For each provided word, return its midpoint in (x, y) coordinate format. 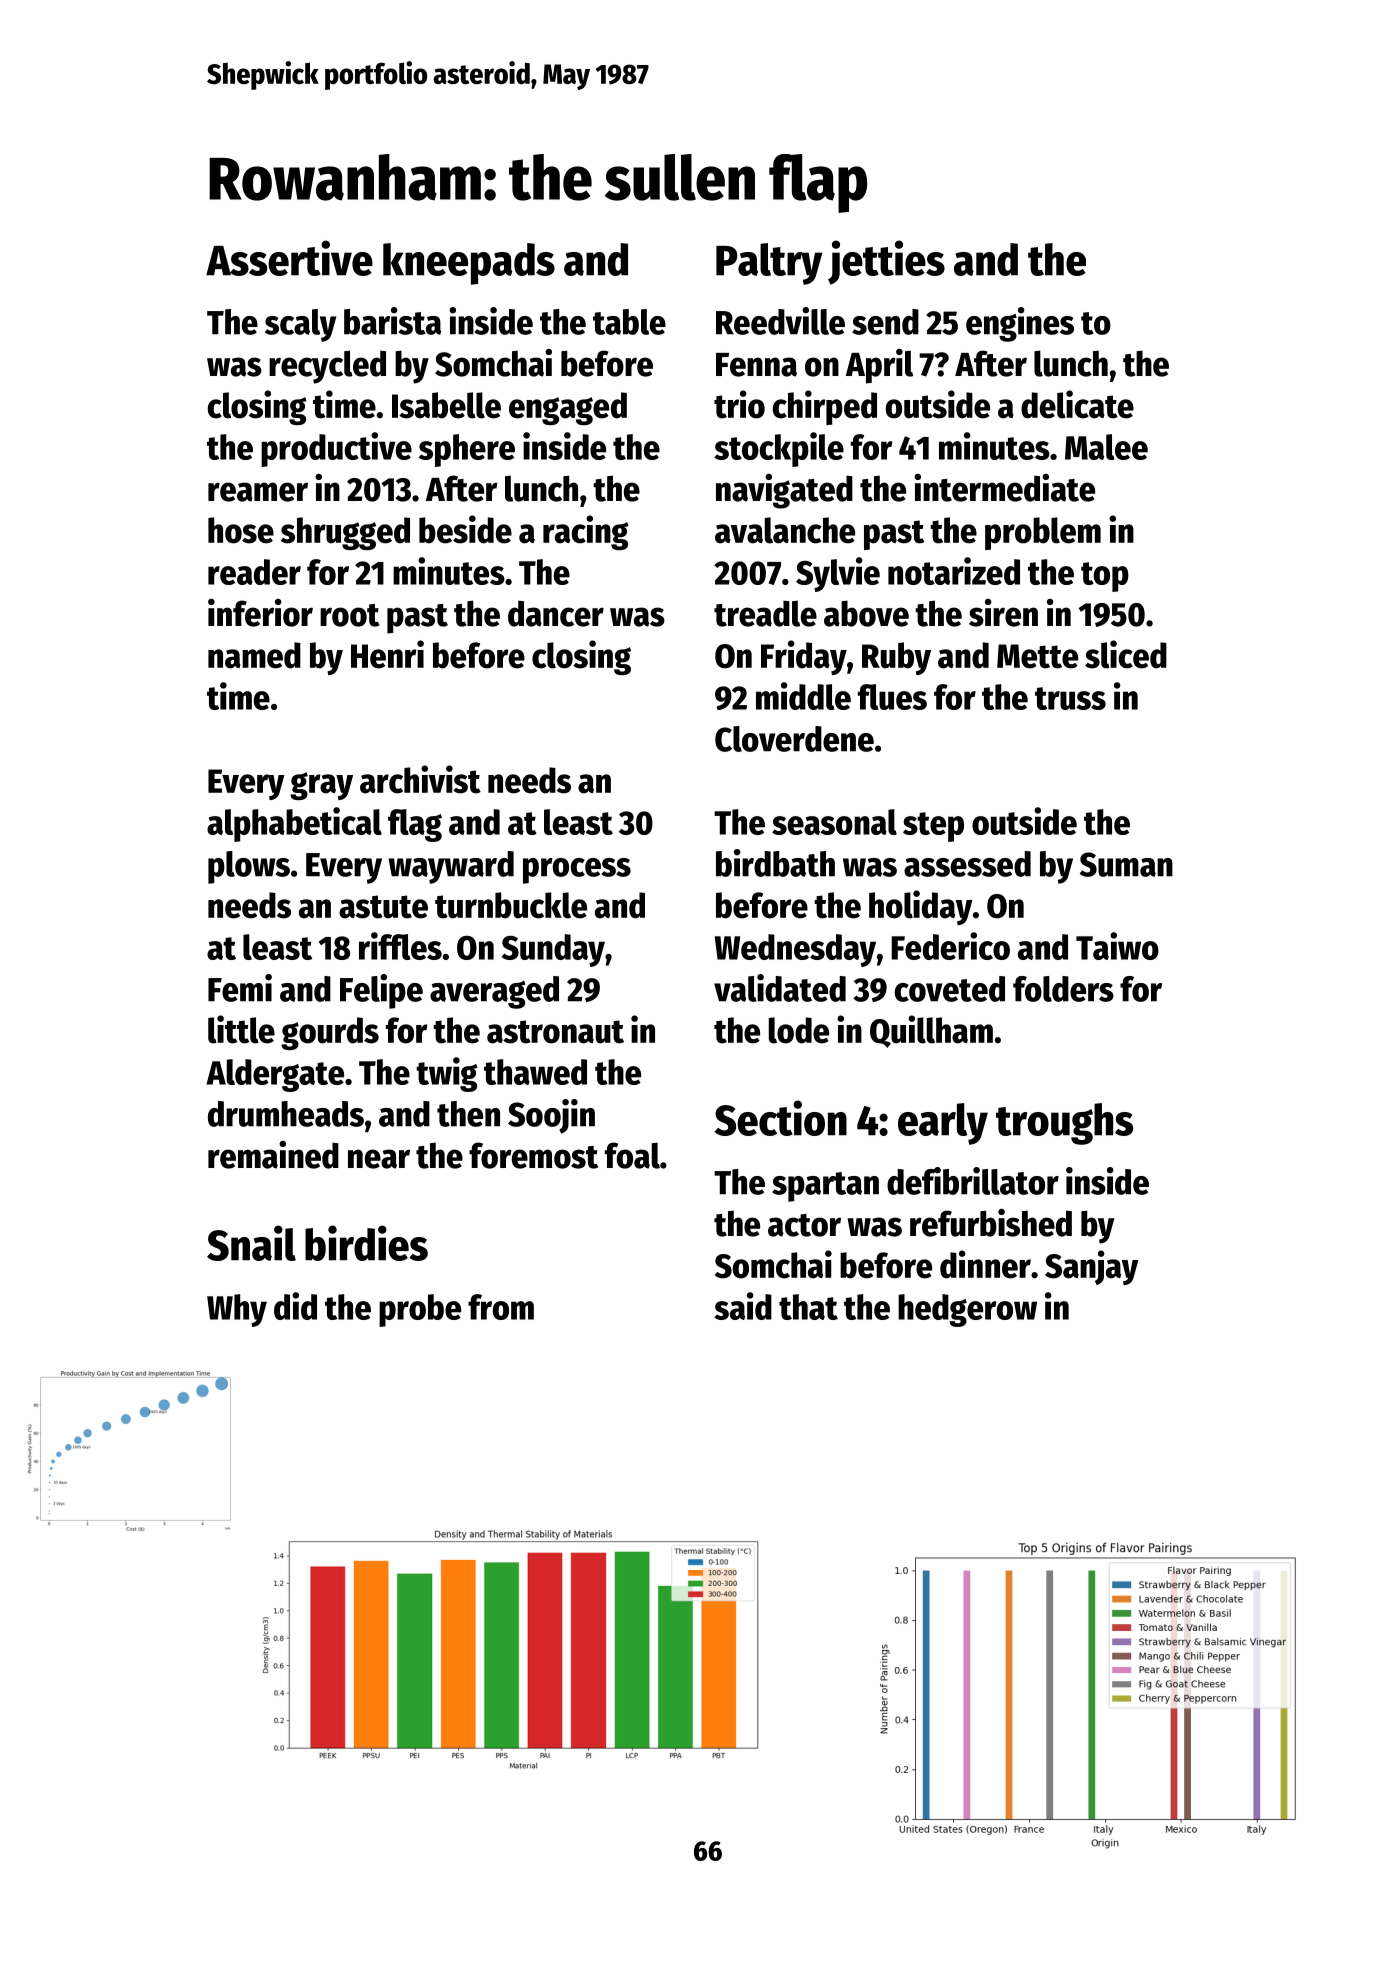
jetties (886, 262)
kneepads (469, 264)
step (933, 827)
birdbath (775, 863)
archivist (420, 779)
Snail (251, 1243)
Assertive (289, 258)
